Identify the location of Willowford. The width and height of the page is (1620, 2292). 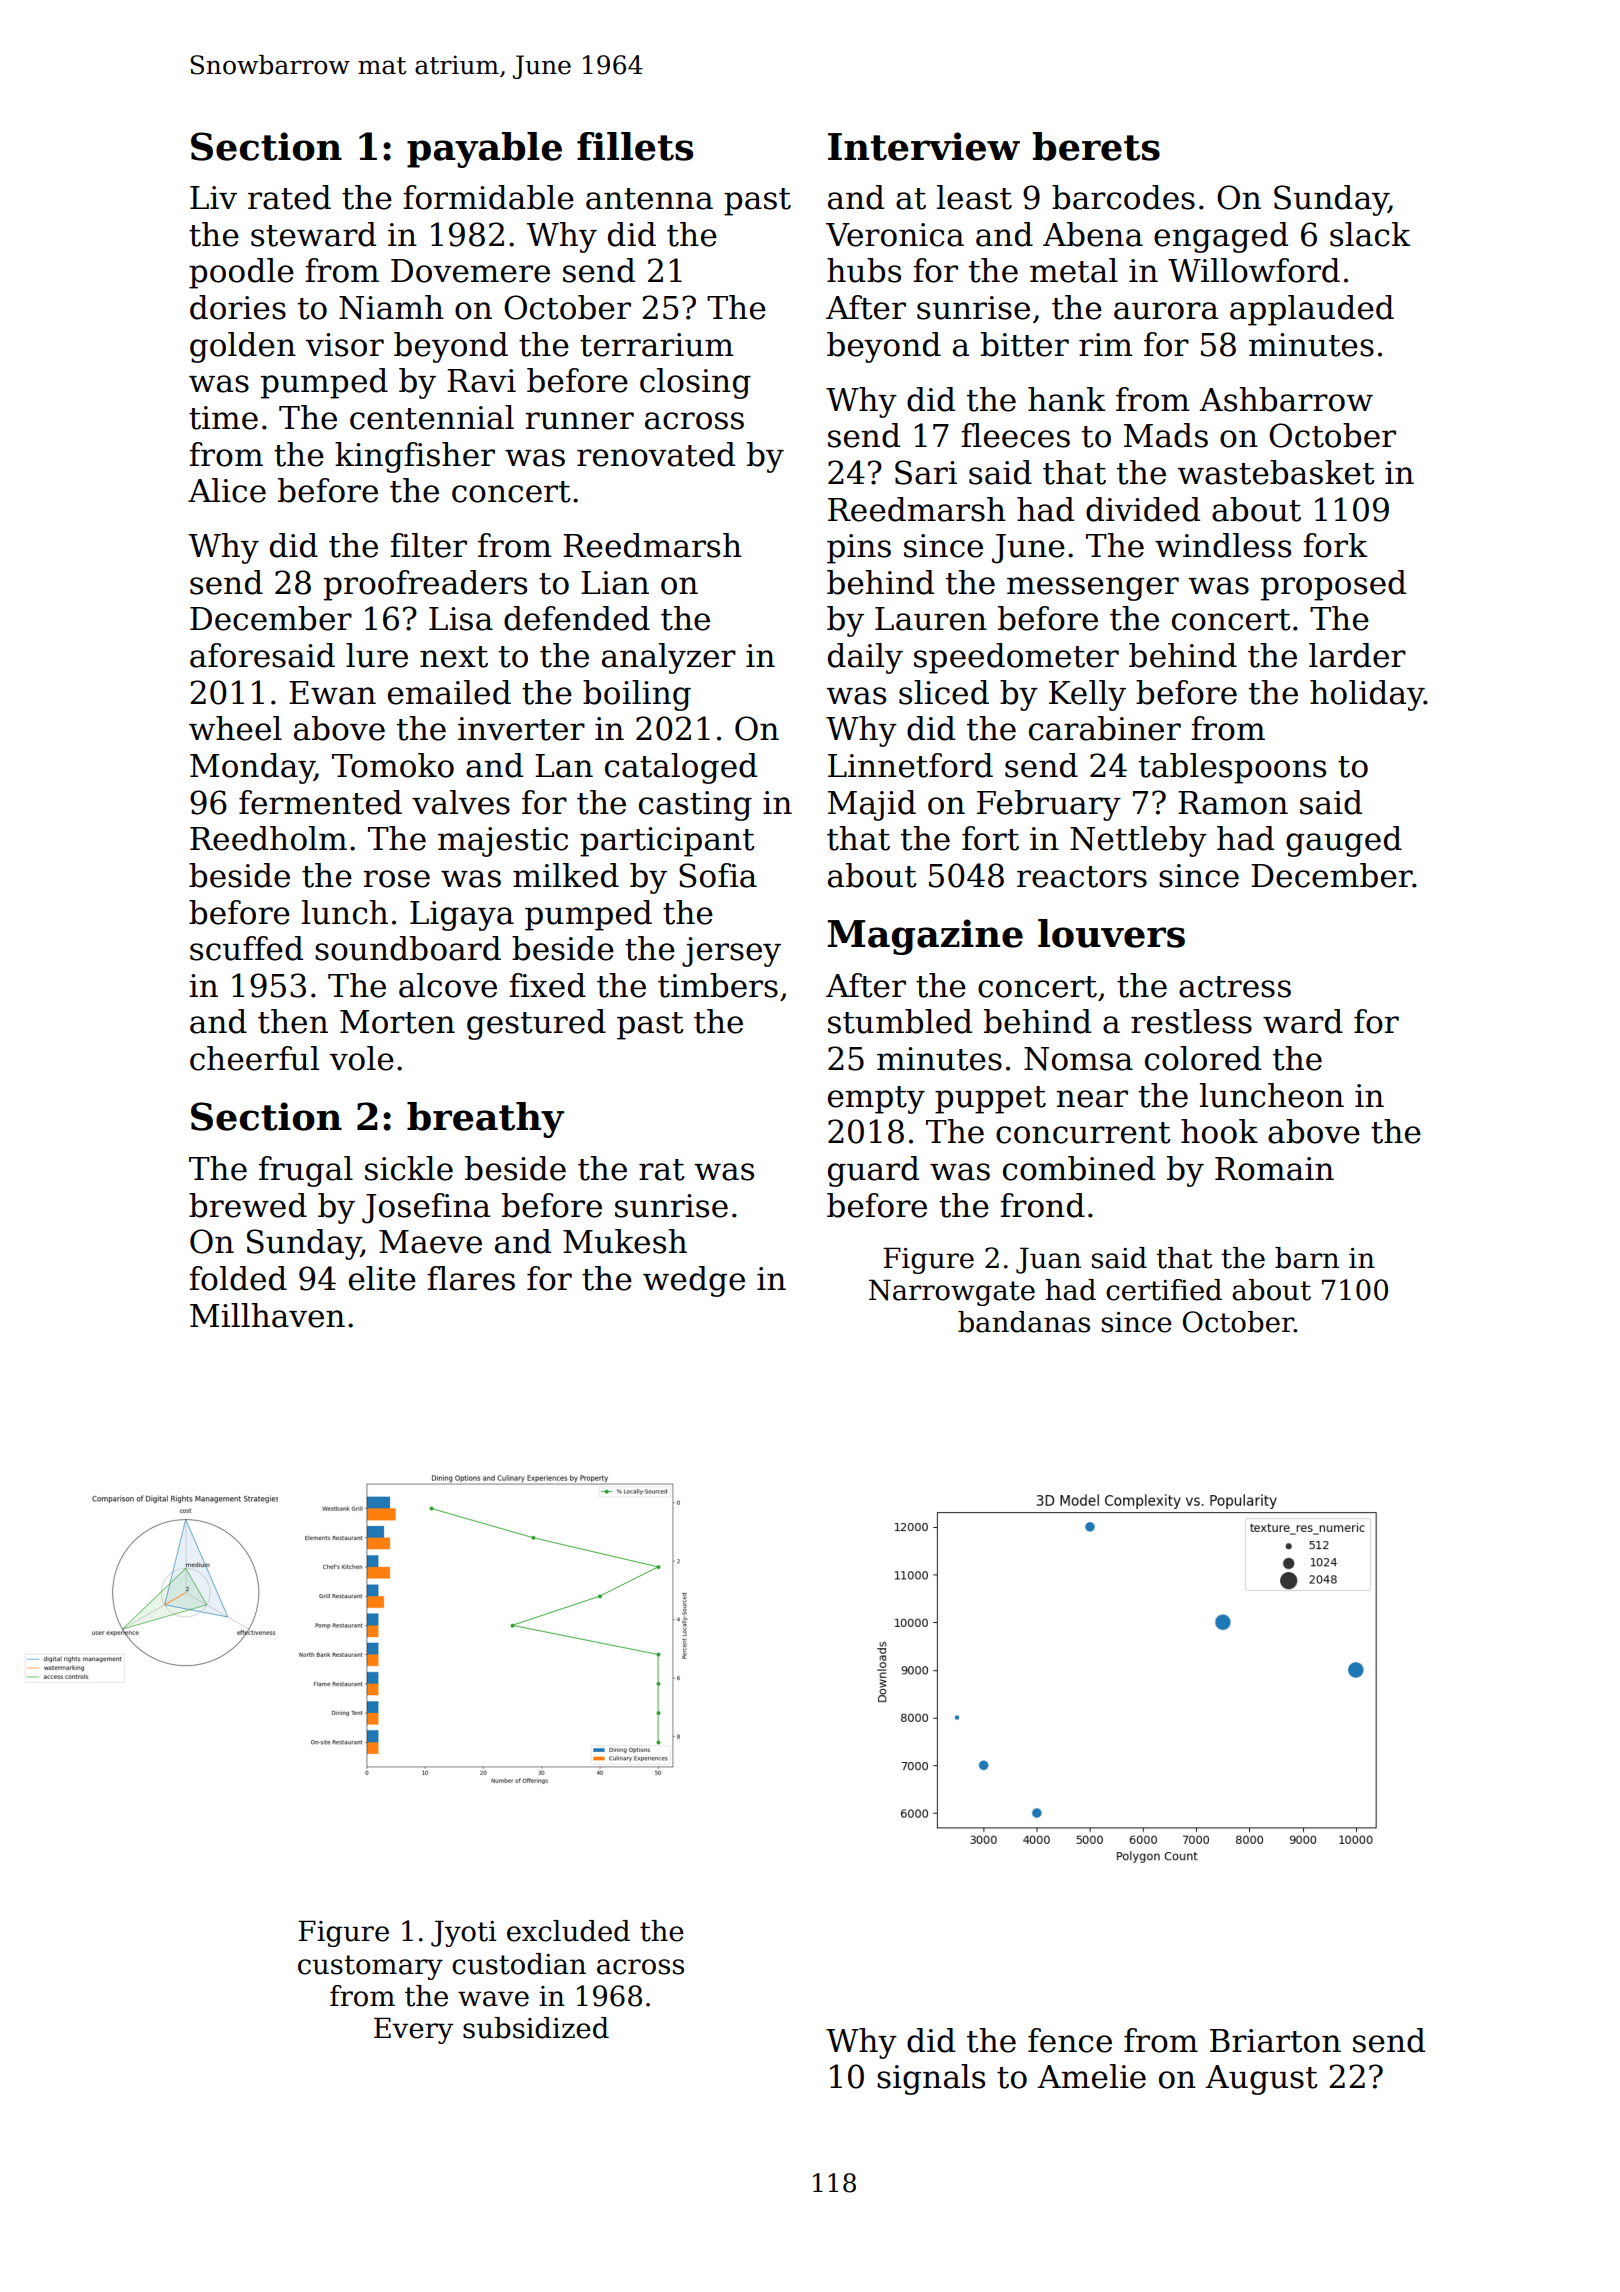
(1254, 270).
